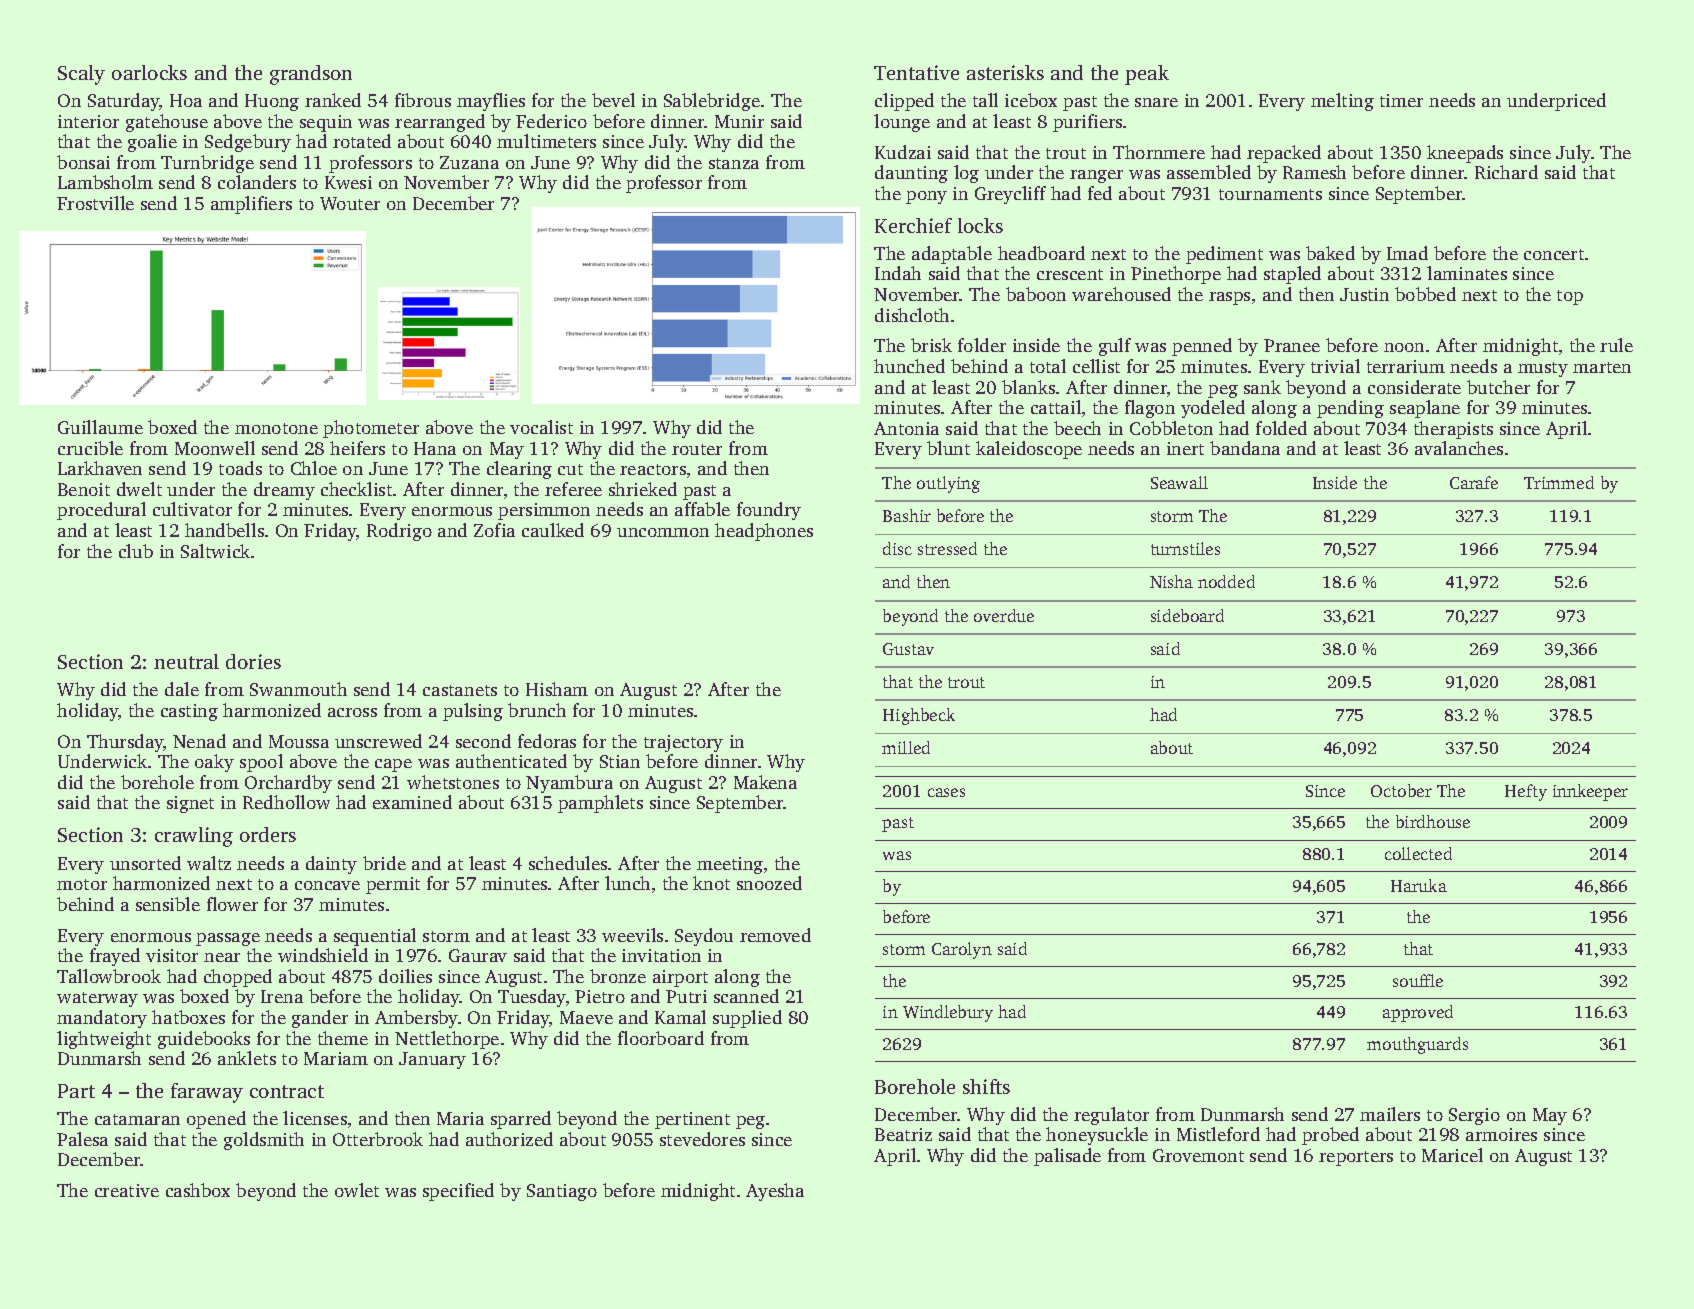 This screenshot has width=1694, height=1309. What do you see at coordinates (1342, 102) in the screenshot?
I see `melting` at bounding box center [1342, 102].
